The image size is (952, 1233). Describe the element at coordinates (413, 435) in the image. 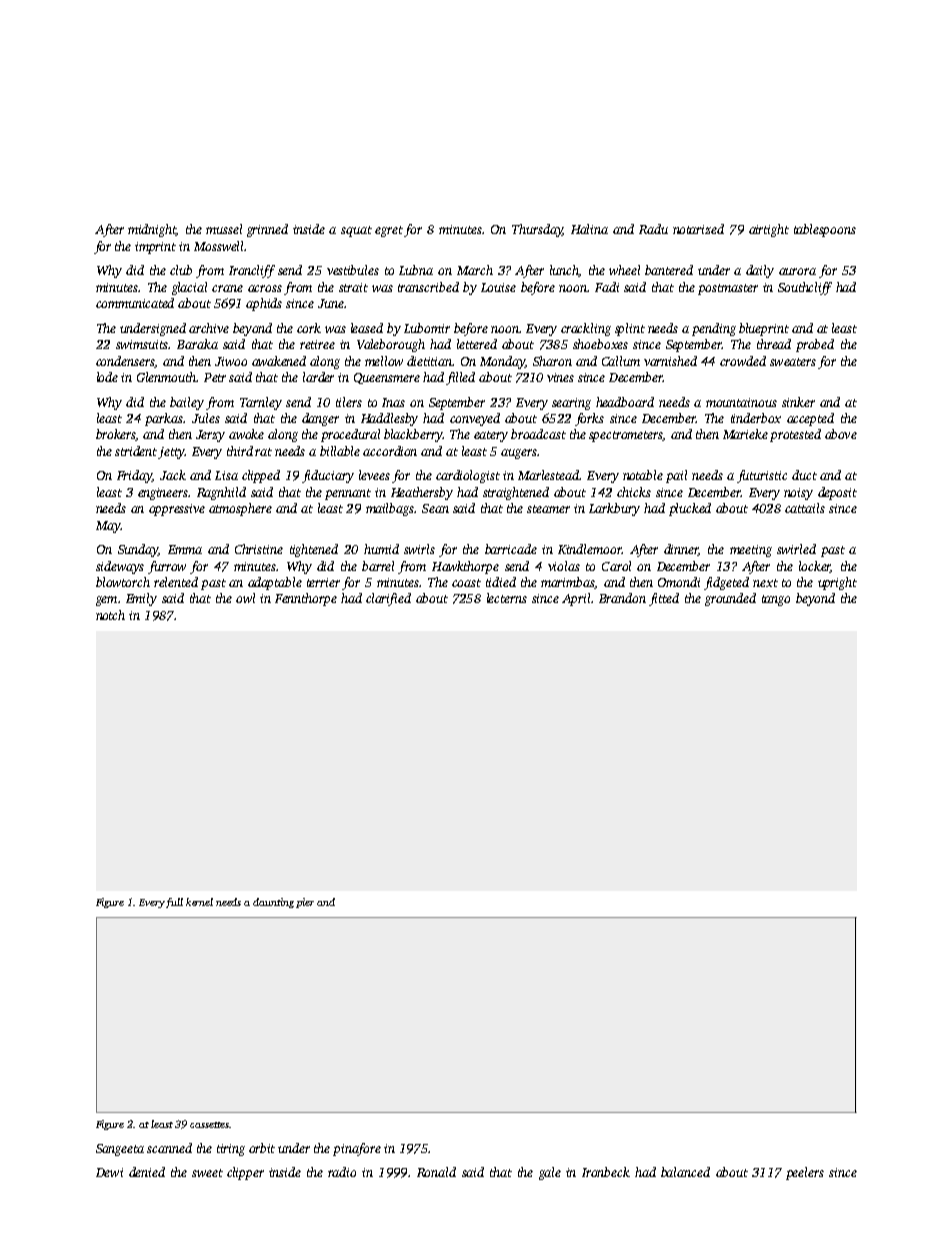

I see `blackberry` at that location.
